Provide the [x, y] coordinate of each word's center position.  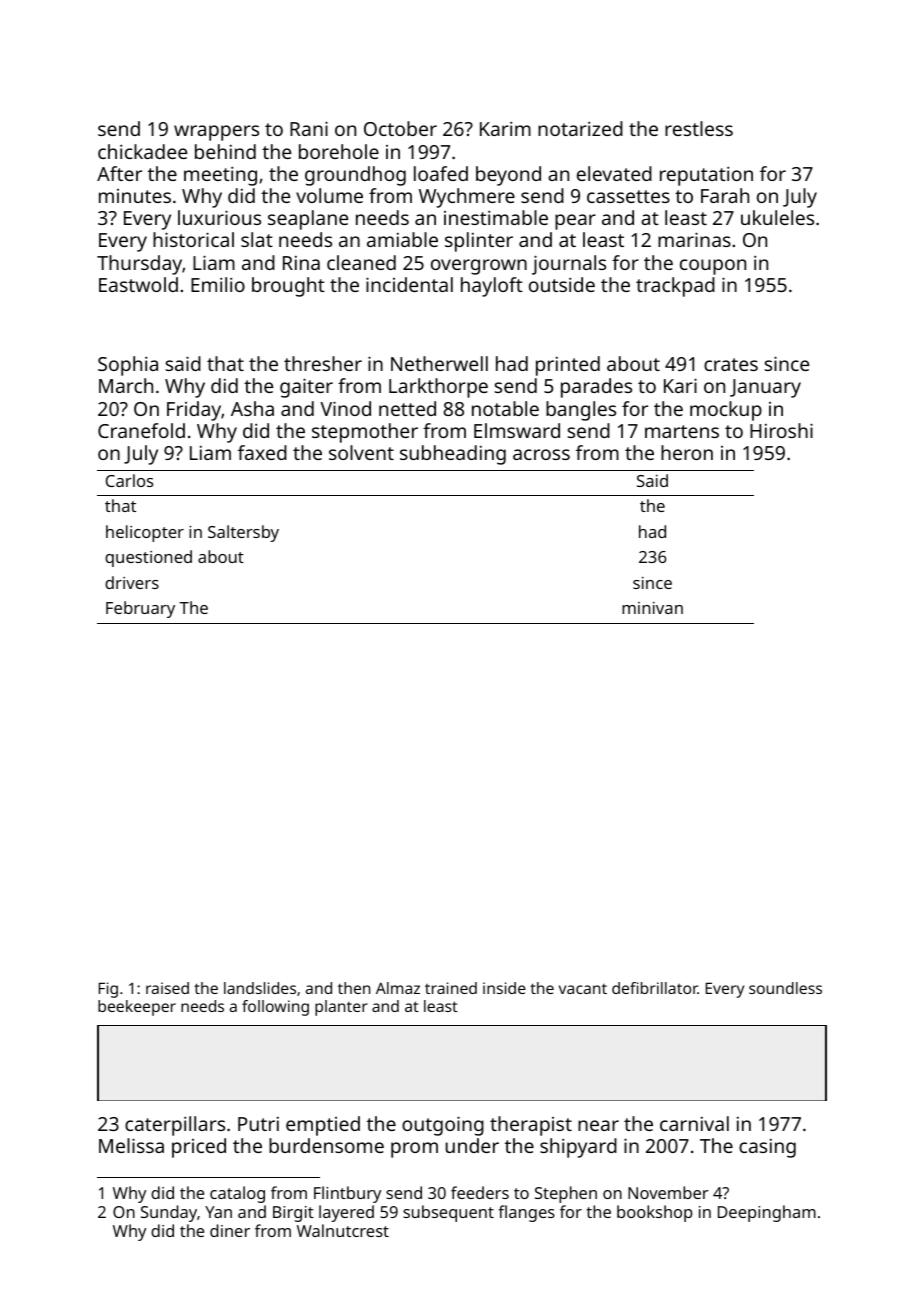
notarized [580, 128]
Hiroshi [781, 430]
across [541, 454]
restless [699, 128]
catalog [237, 1194]
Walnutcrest [343, 1230]
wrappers [216, 133]
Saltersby [243, 533]
